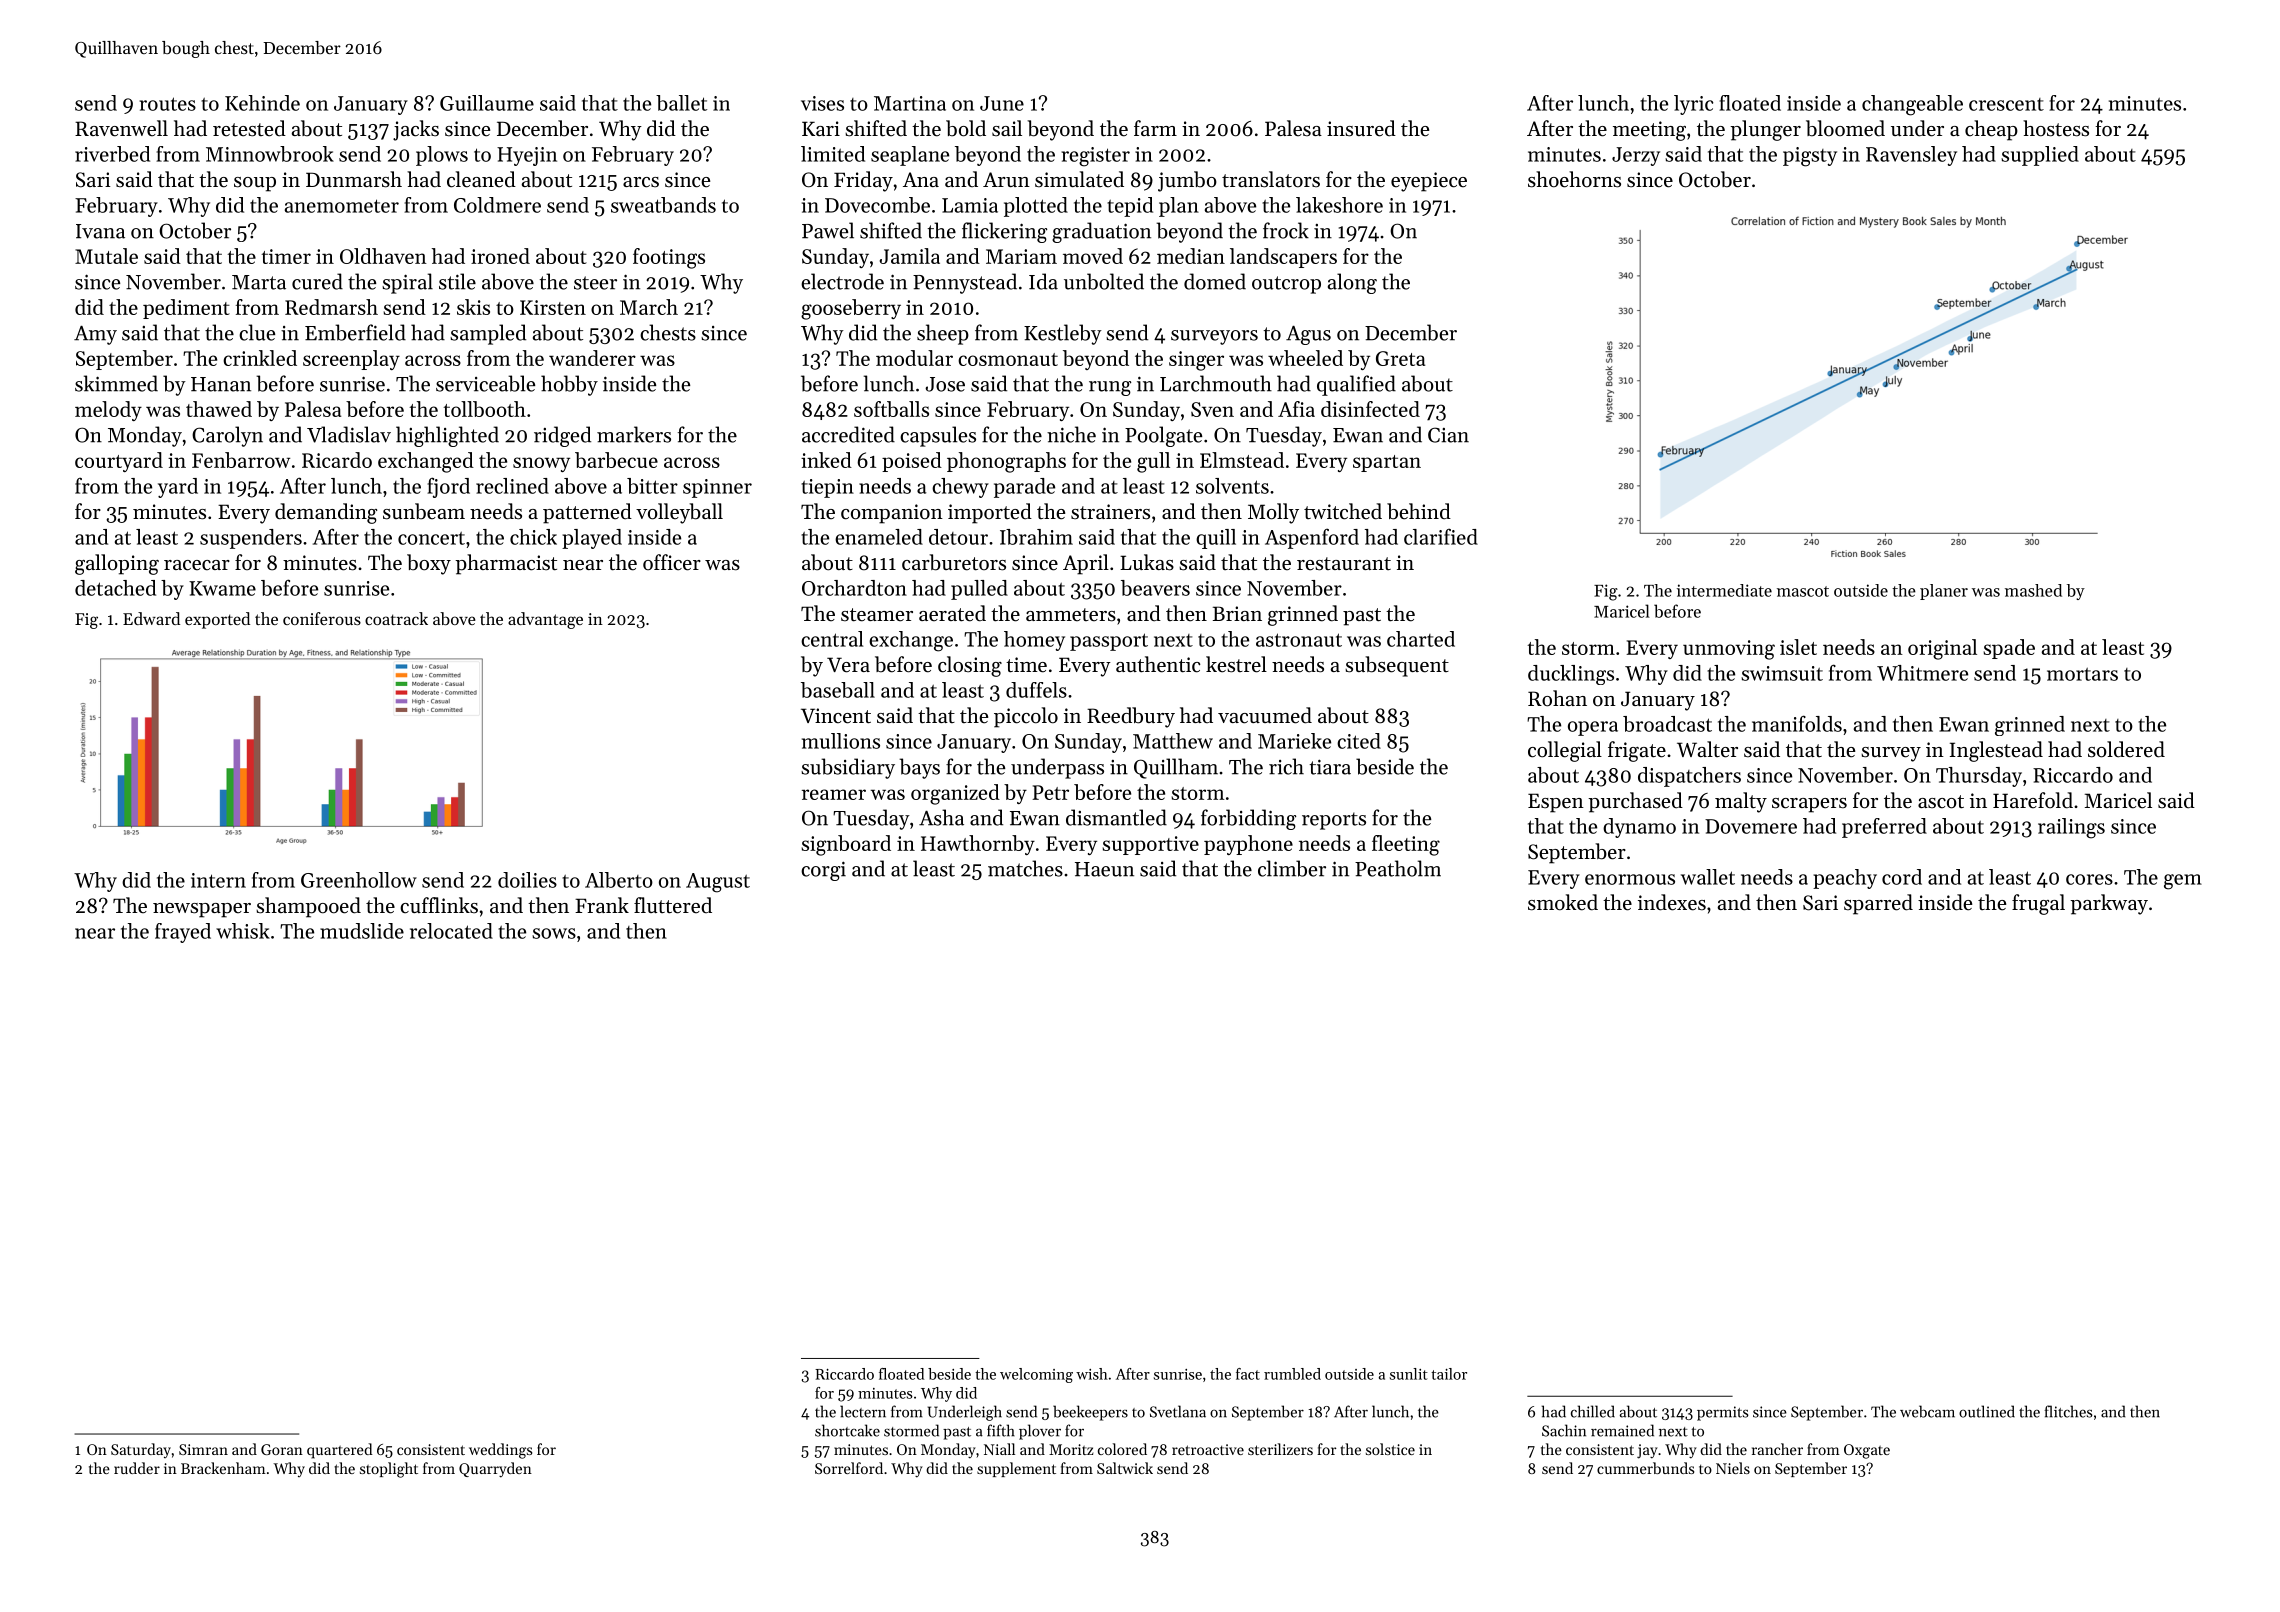 Image resolution: width=2280 pixels, height=1612 pixels. I want to click on Martina, so click(910, 103).
